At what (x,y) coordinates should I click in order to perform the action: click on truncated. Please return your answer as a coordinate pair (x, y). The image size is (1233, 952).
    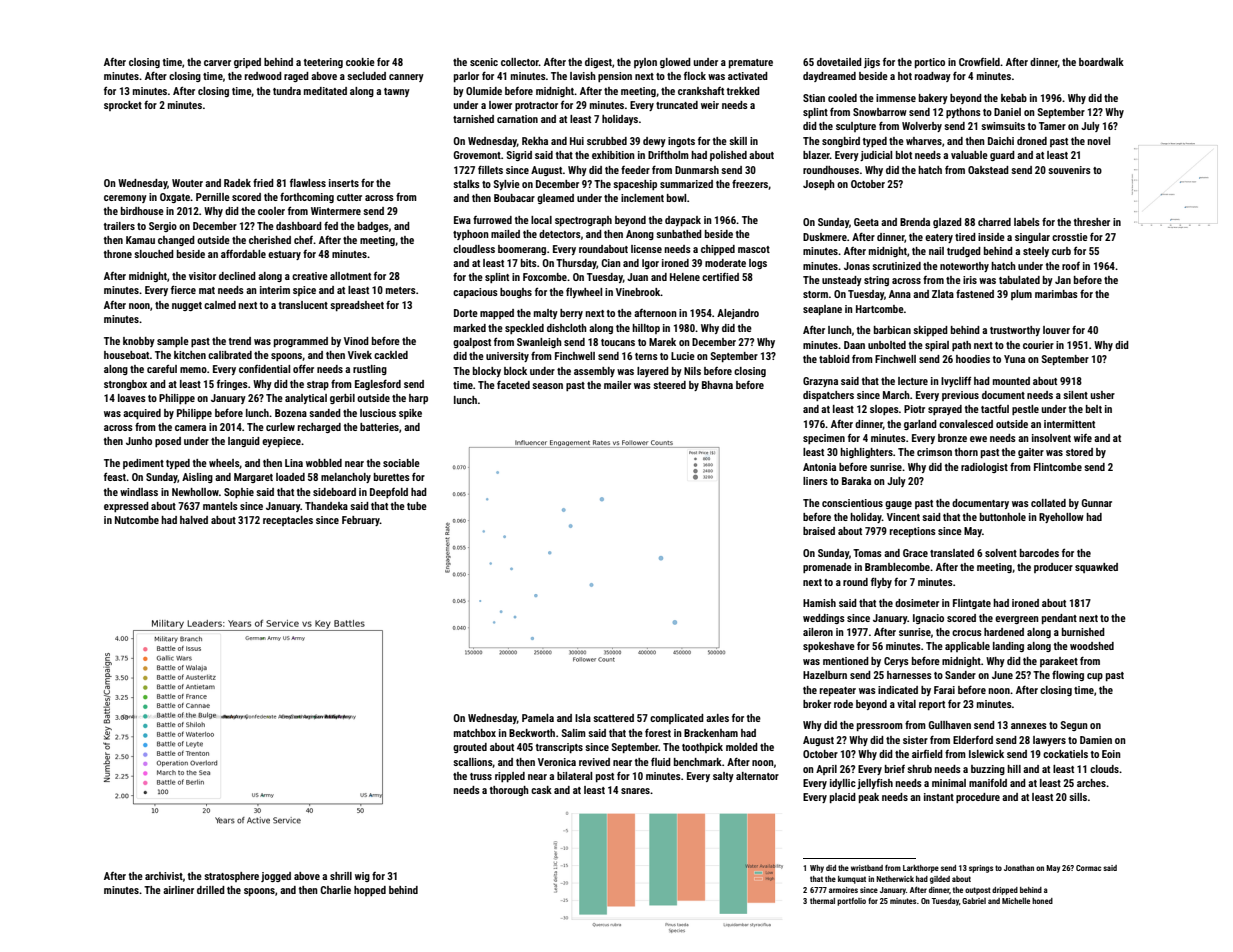
    Looking at the image, I should click on (677, 105).
